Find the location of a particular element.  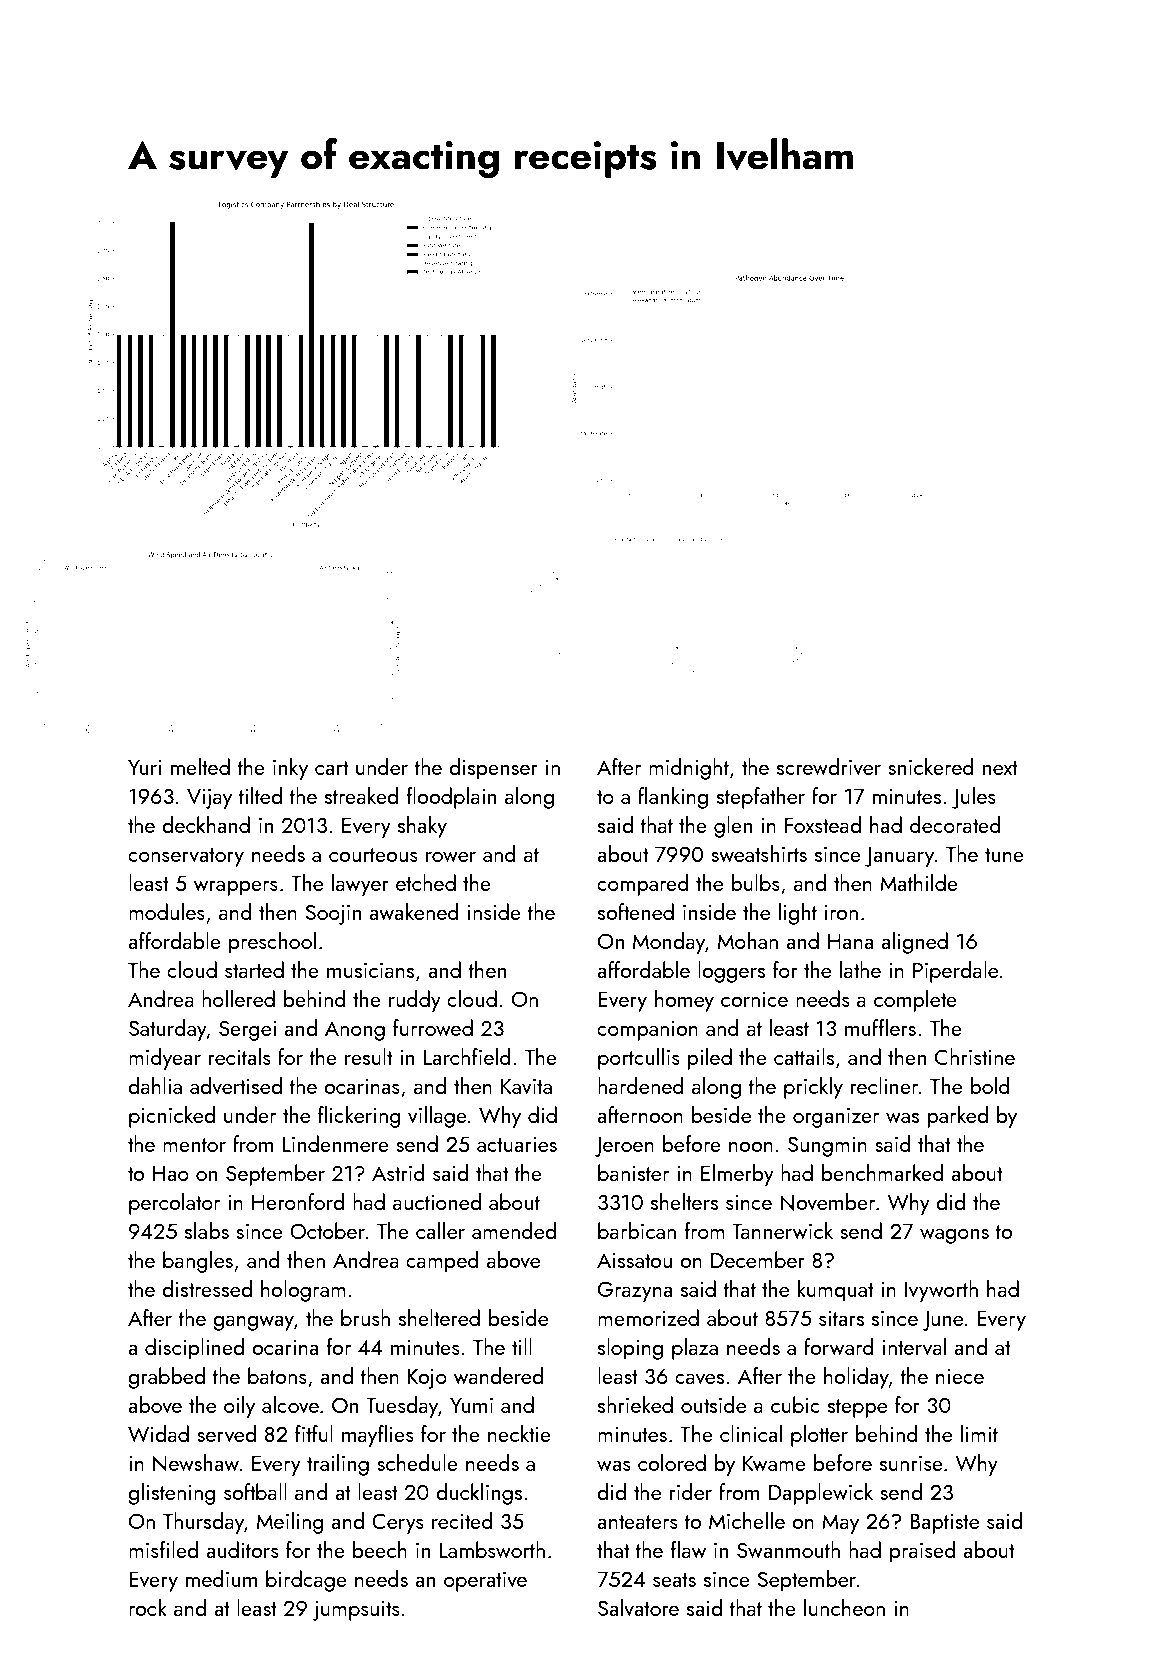

rock is located at coordinates (148, 1607).
